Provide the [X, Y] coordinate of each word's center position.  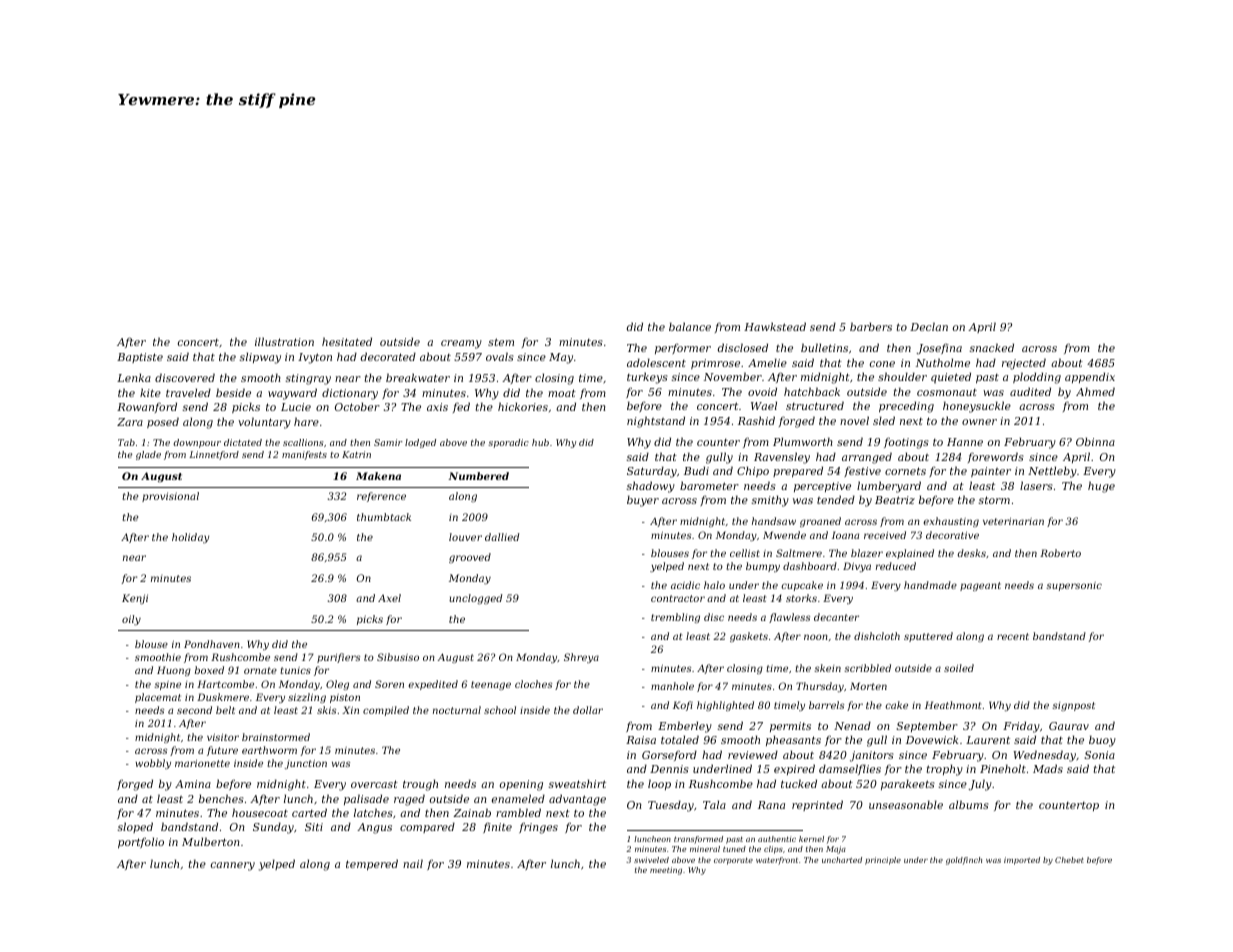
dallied [502, 537]
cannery [233, 866]
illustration [284, 341]
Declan [929, 326]
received [885, 535]
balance [690, 326]
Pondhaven [212, 644]
